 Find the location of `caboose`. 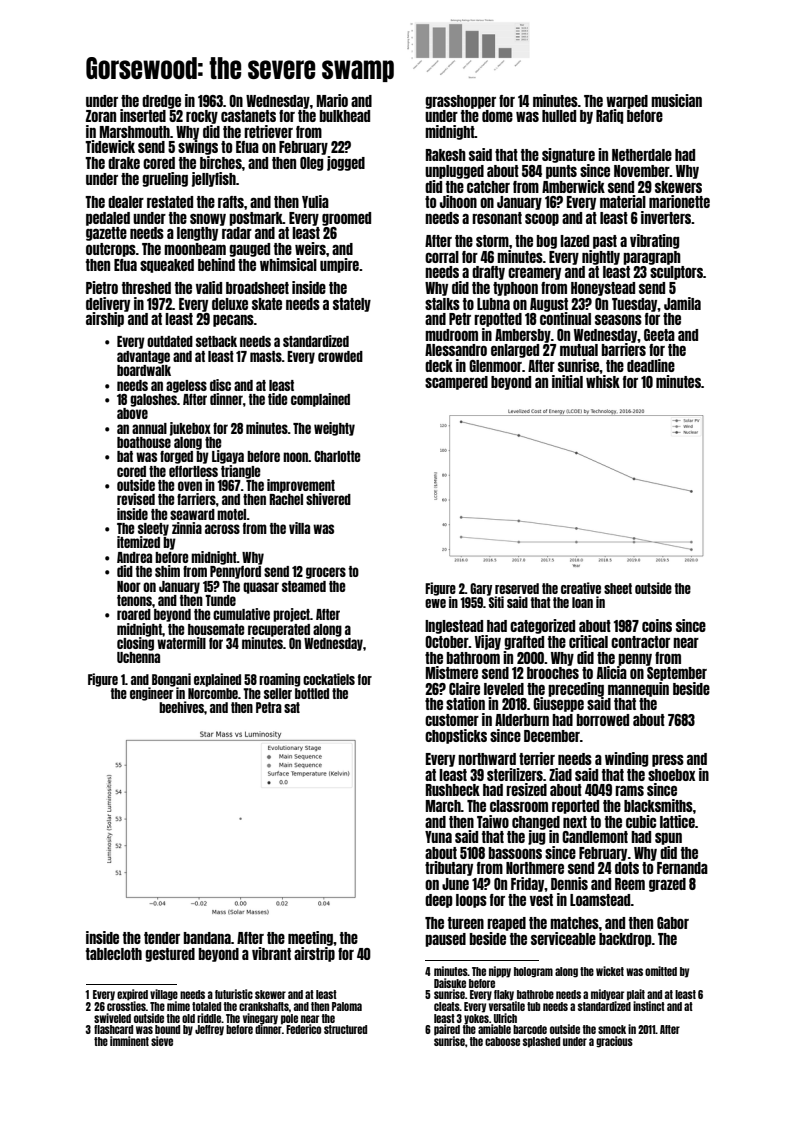

caboose is located at coordinates (502, 1041).
